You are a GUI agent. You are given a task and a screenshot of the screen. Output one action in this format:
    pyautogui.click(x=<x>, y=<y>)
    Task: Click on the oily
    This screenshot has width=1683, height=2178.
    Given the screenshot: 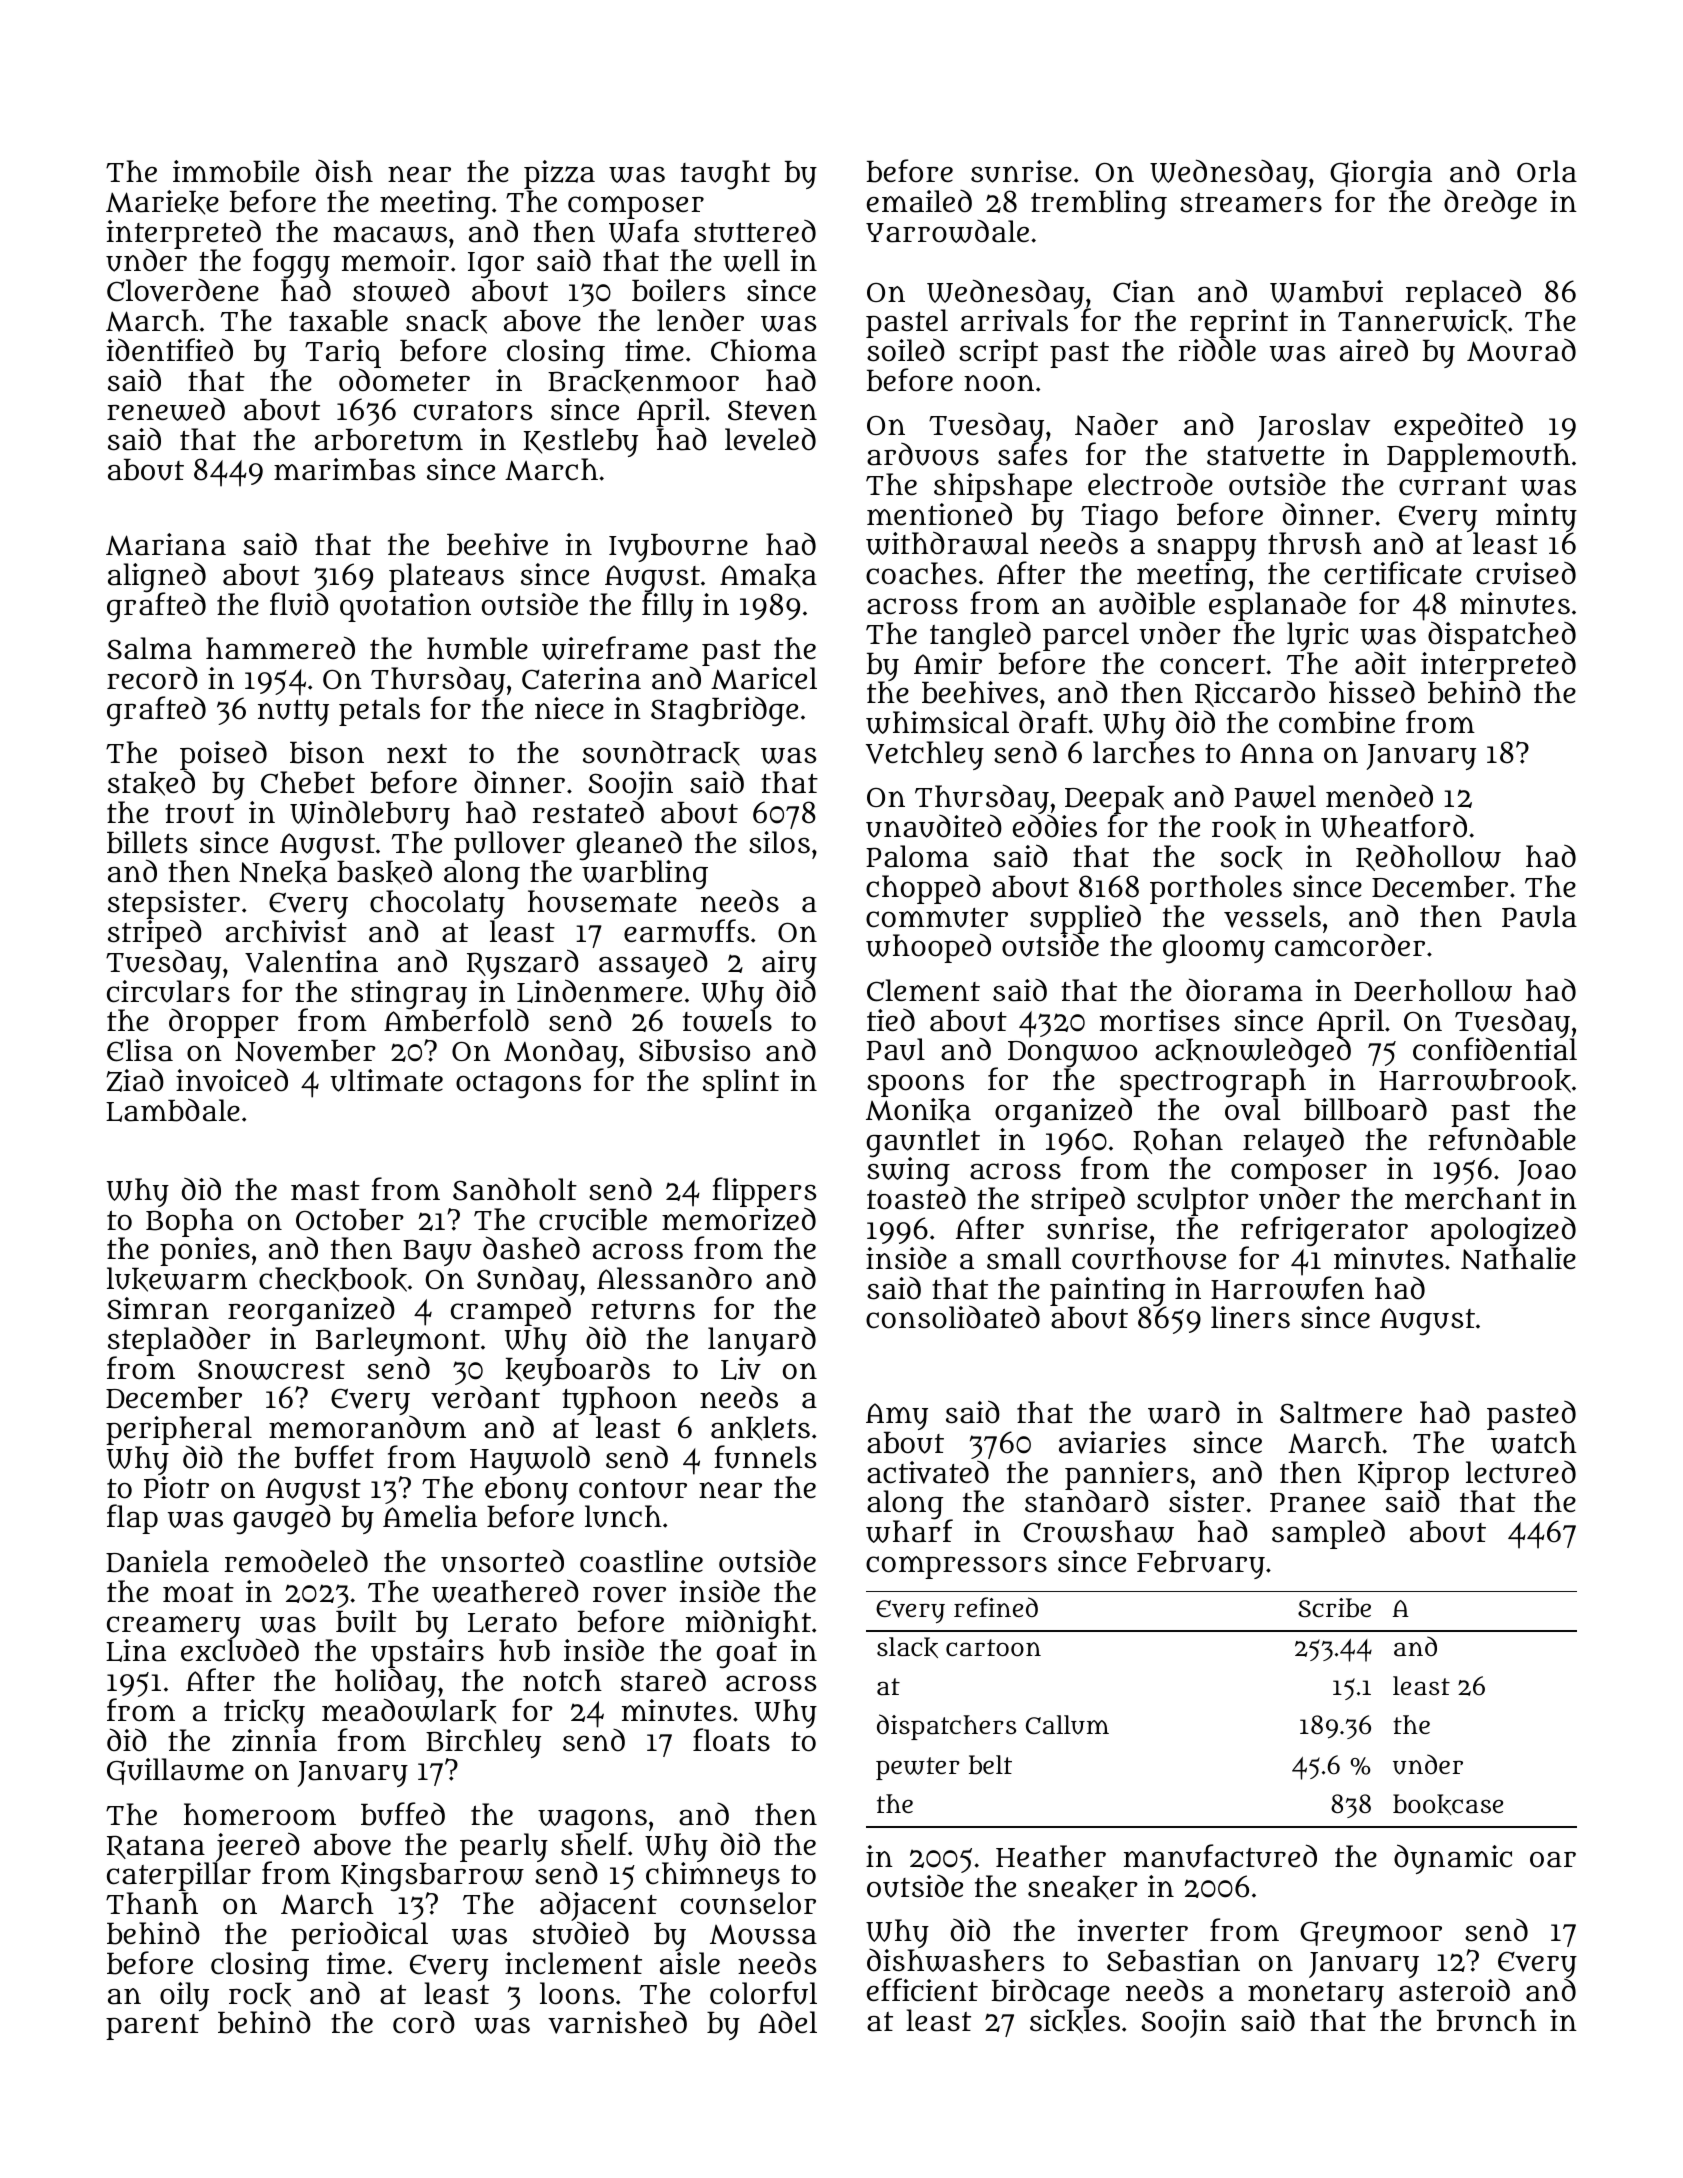 What is the action you would take?
    pyautogui.click(x=184, y=1996)
